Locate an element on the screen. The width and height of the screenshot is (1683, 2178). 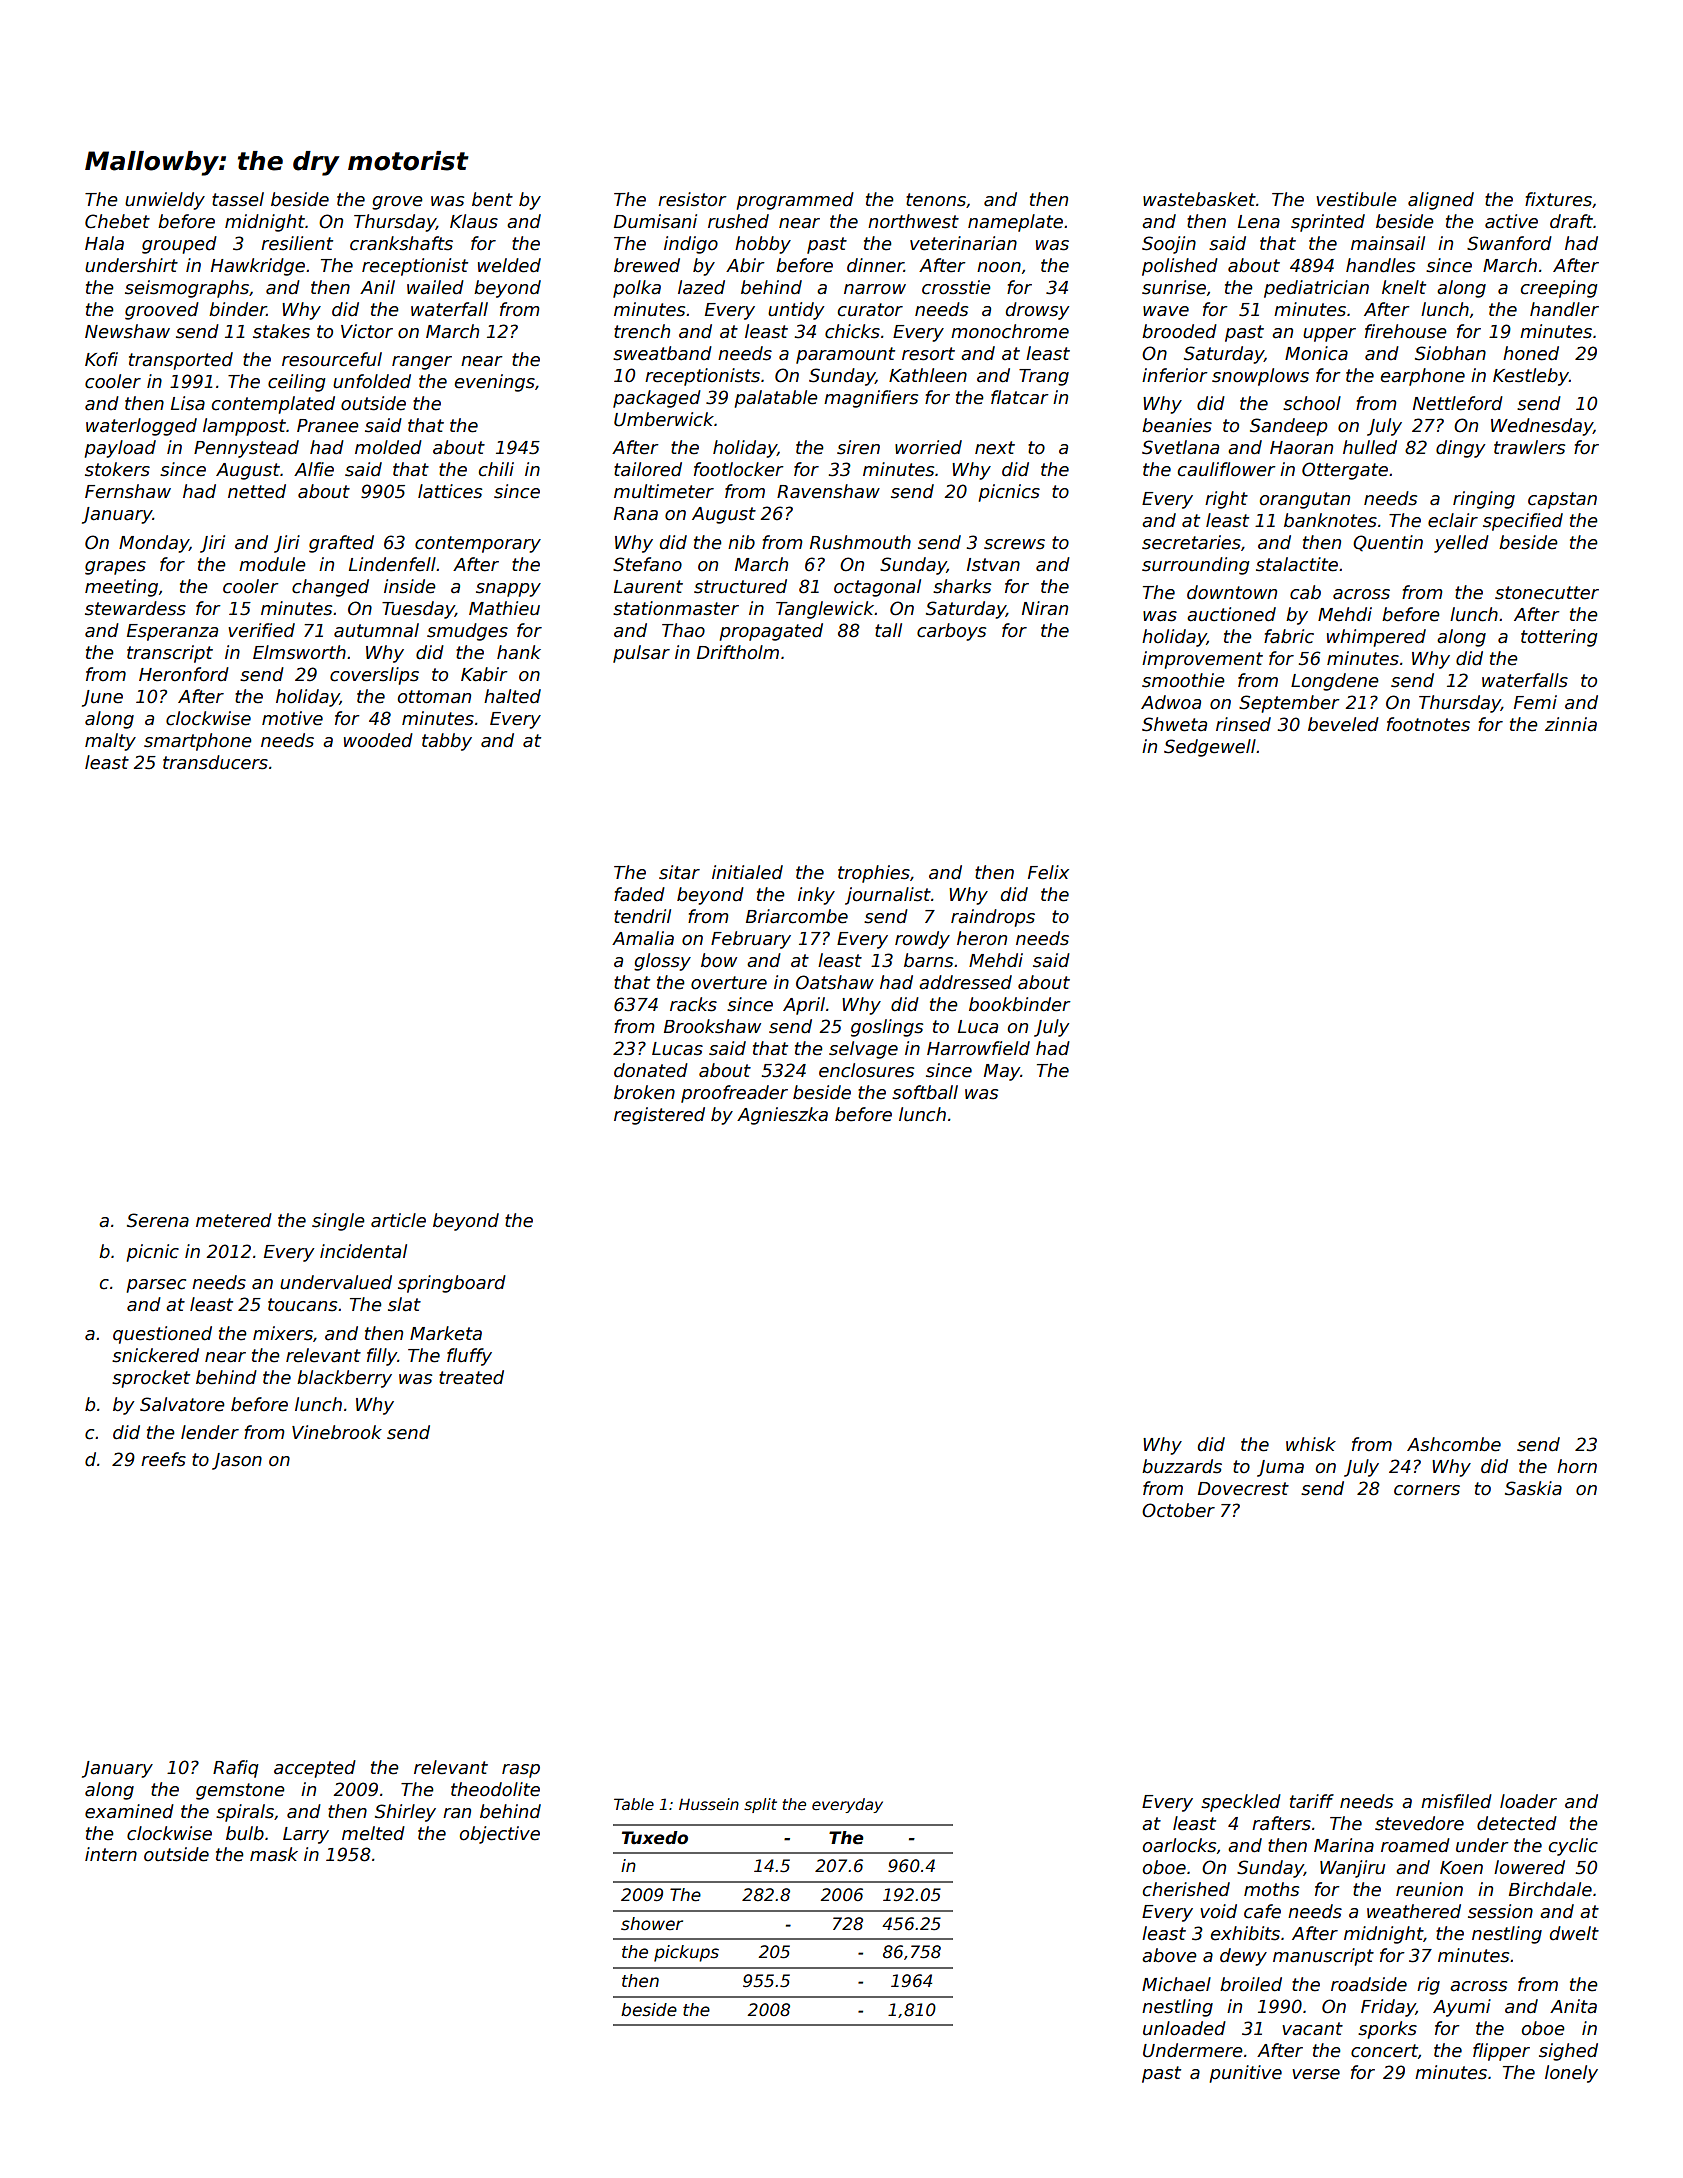
glossy is located at coordinates (662, 962).
